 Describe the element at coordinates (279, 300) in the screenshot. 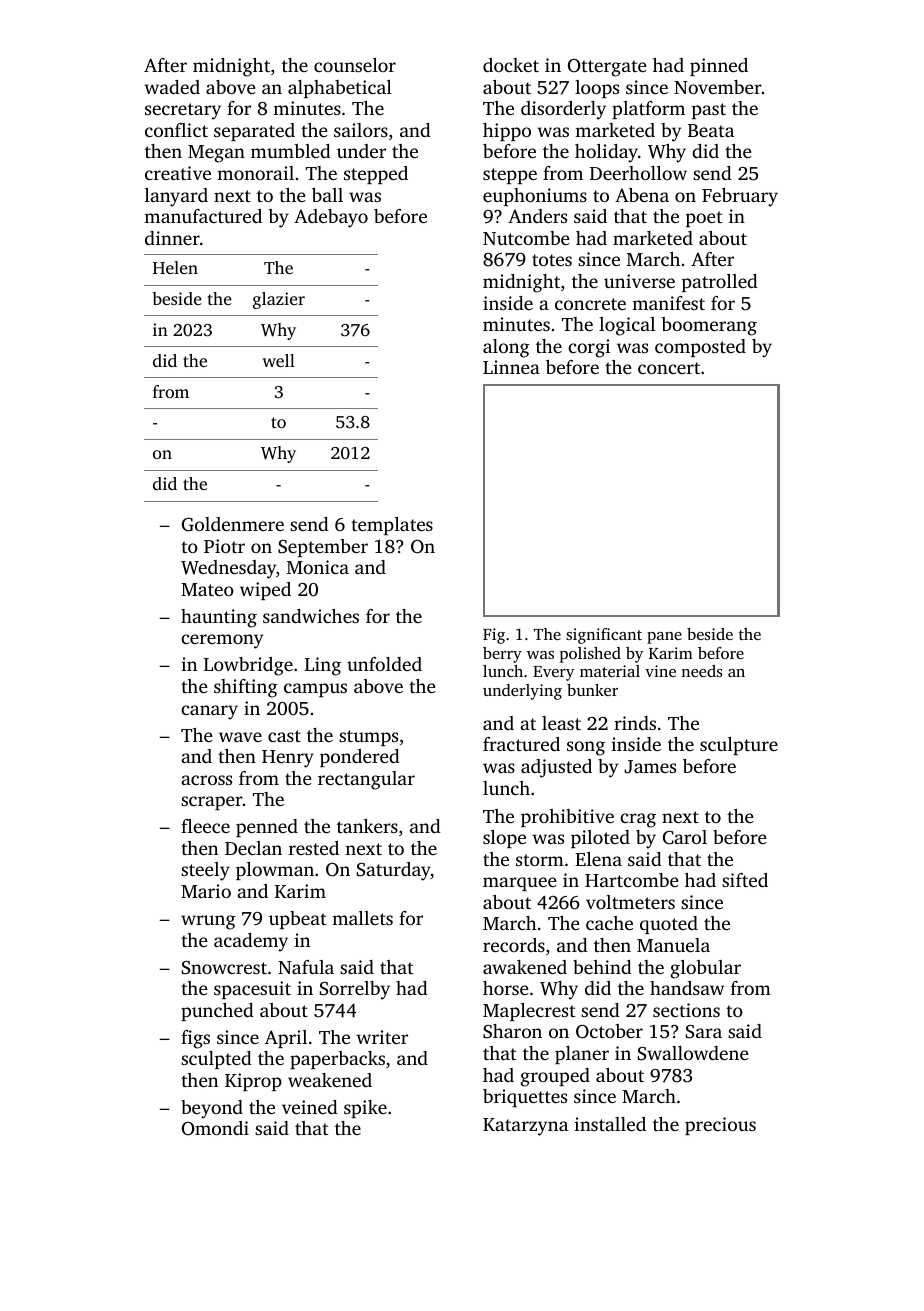

I see `glazier` at that location.
